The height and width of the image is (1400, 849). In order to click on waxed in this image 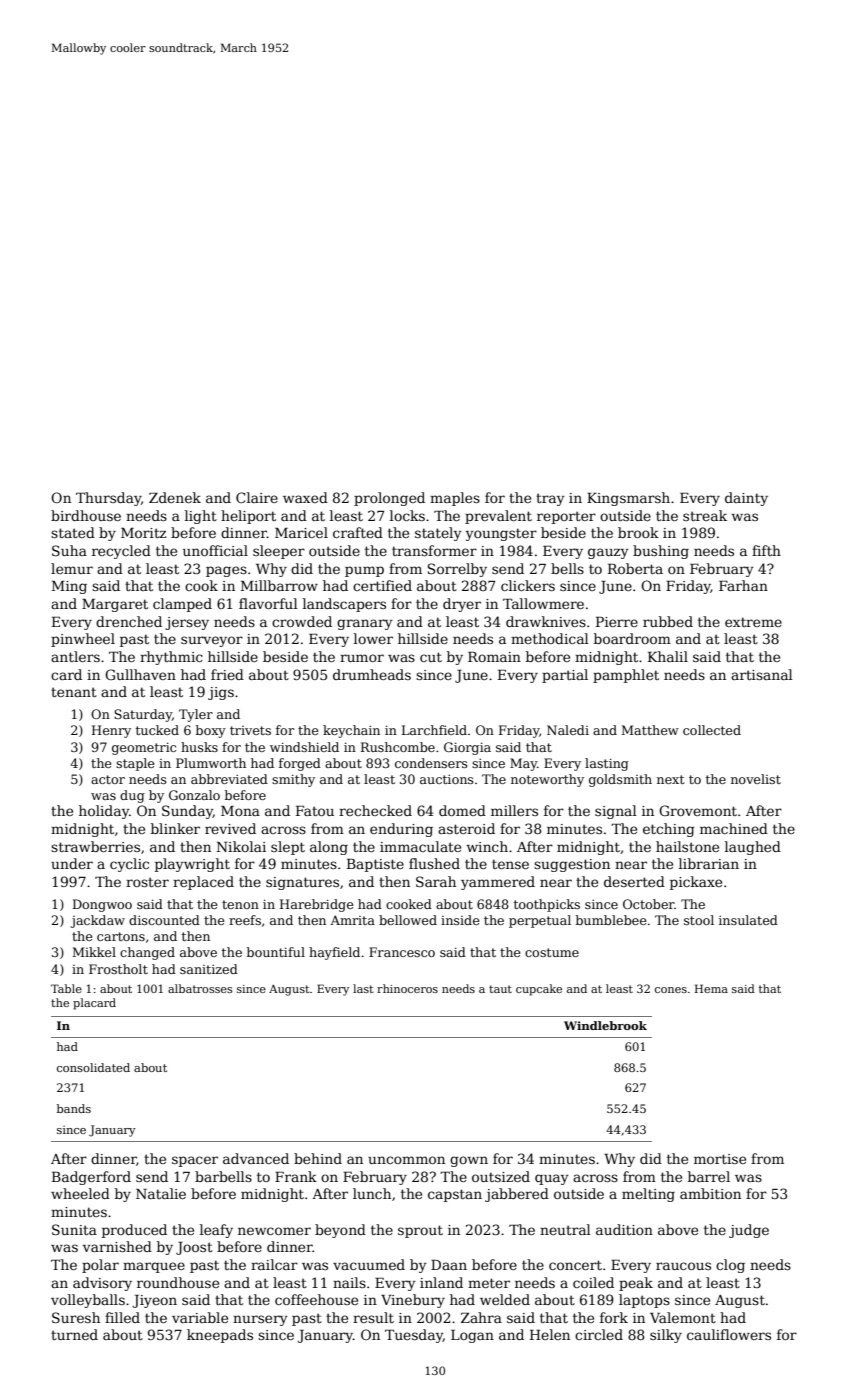, I will do `click(305, 497)`.
